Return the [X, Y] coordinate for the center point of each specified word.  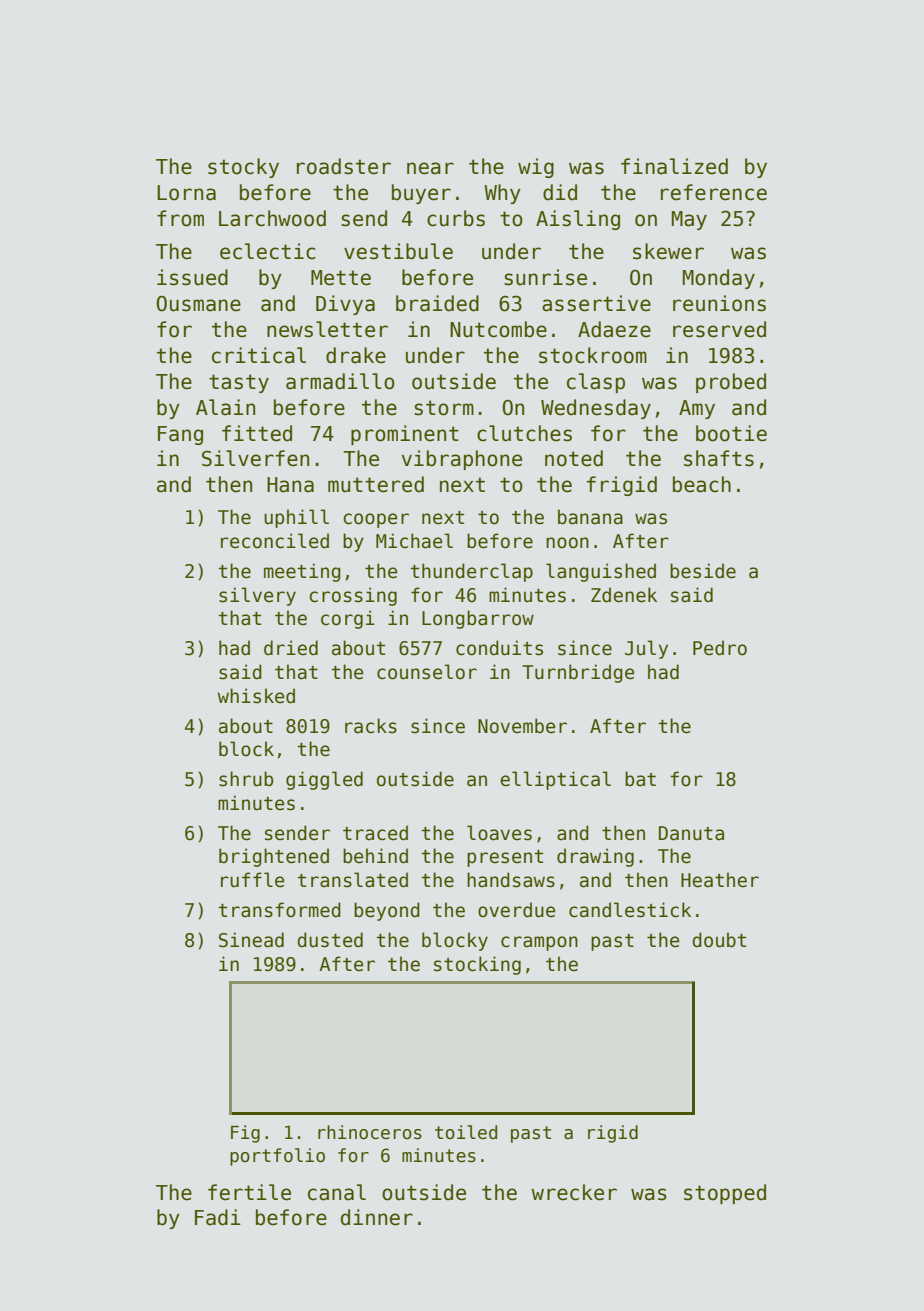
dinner [377, 1217]
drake [356, 355]
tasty [239, 383]
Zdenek [624, 595]
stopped [725, 1194]
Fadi [218, 1217]
